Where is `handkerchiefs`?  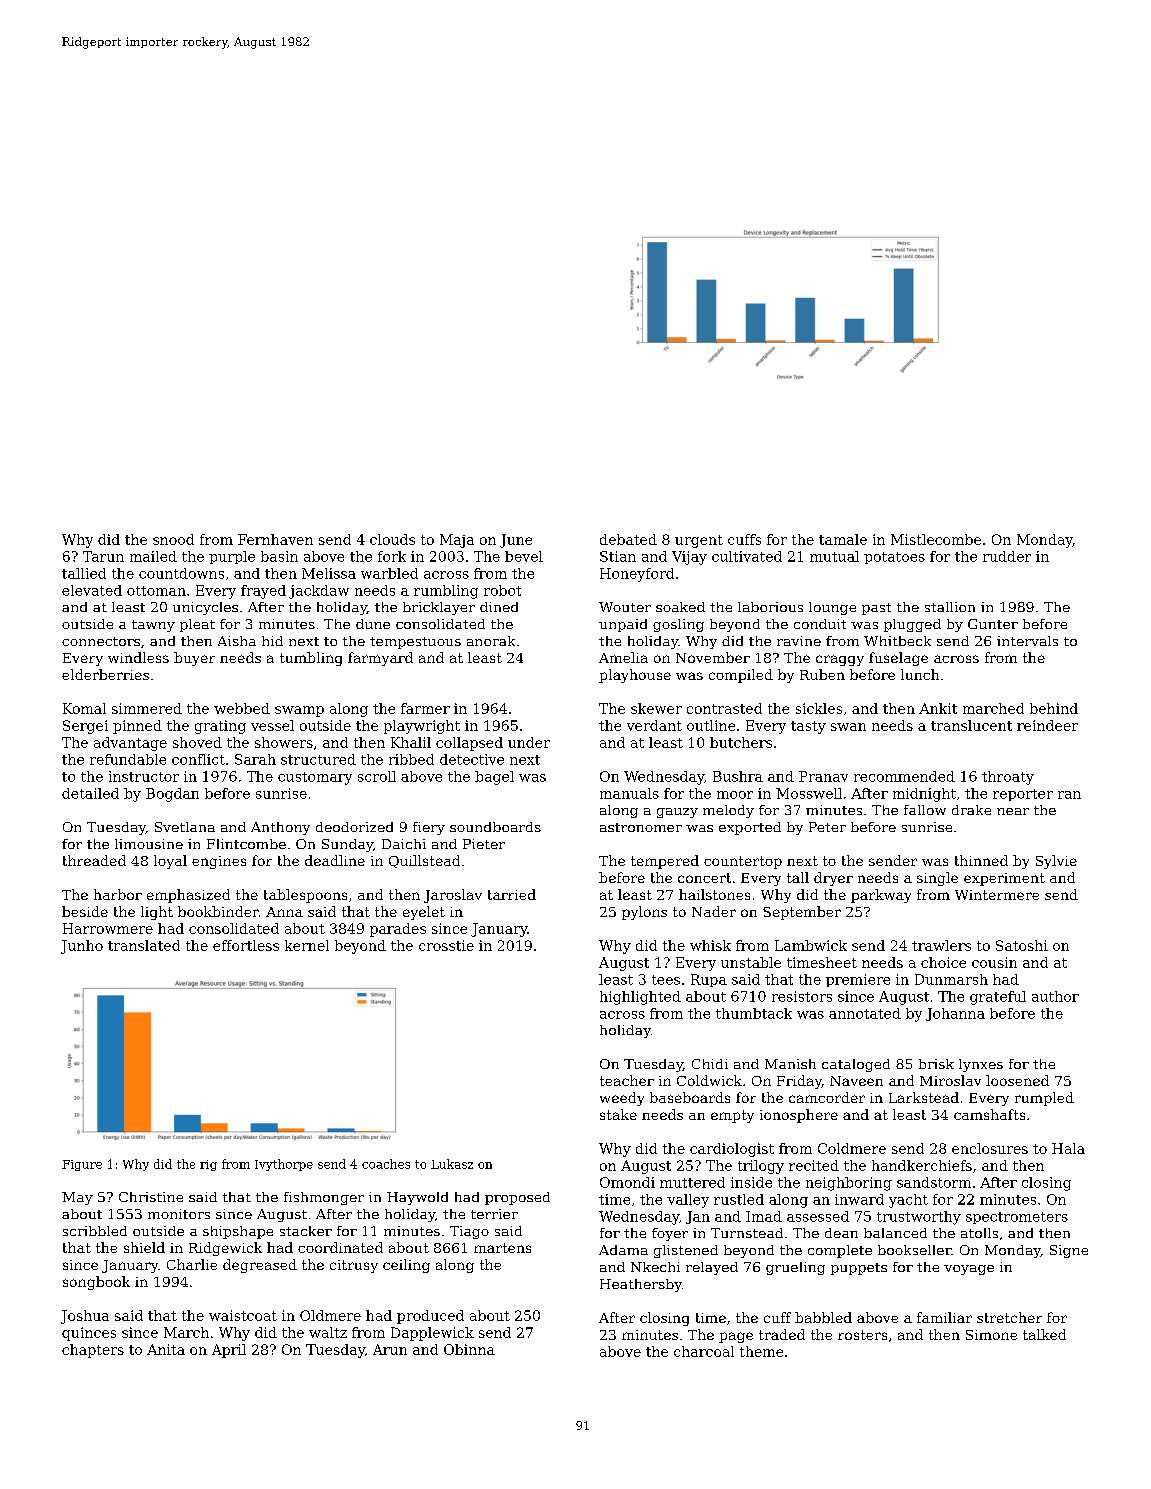 handkerchiefs is located at coordinates (922, 1165).
